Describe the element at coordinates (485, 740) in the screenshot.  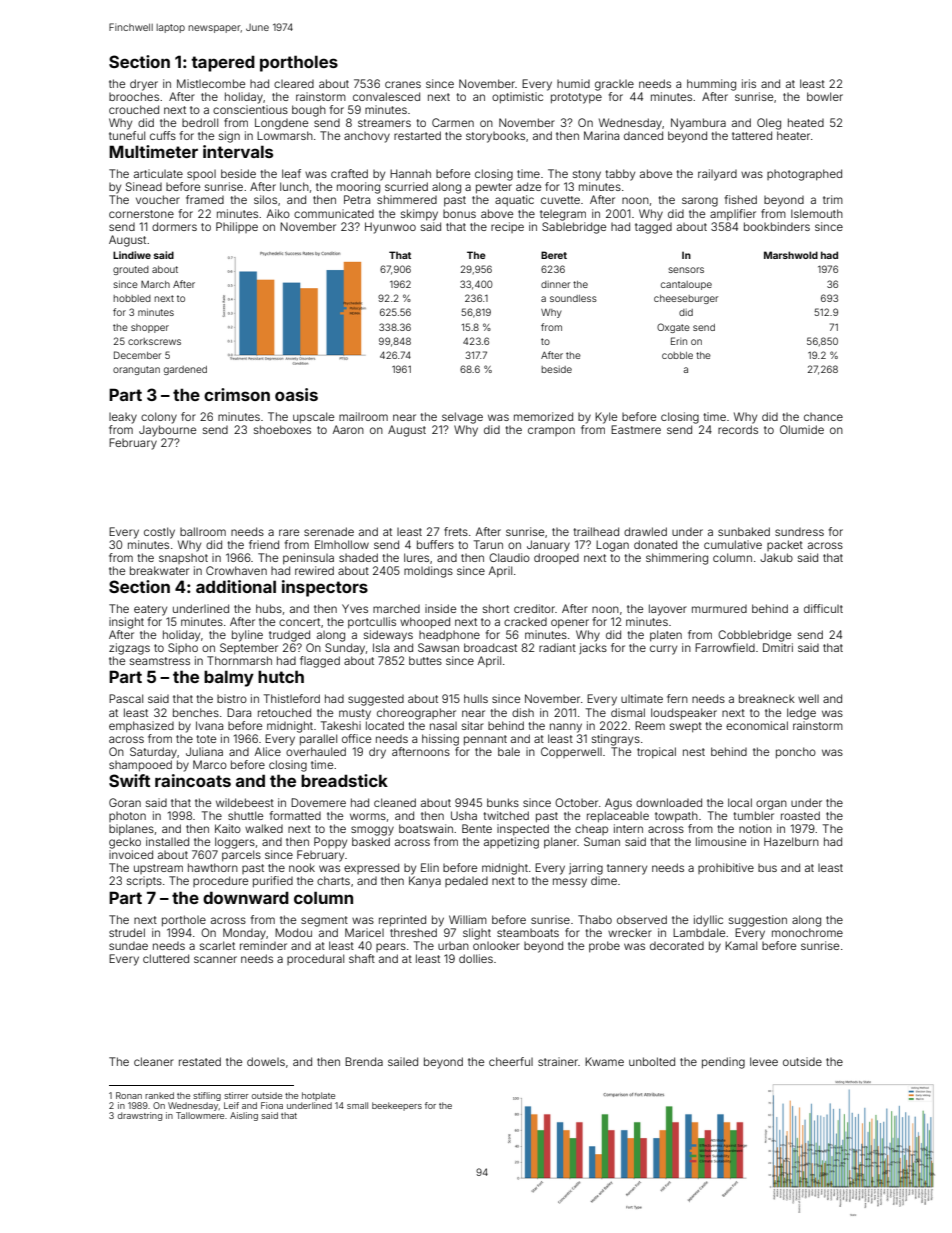
I see `pennant` at that location.
